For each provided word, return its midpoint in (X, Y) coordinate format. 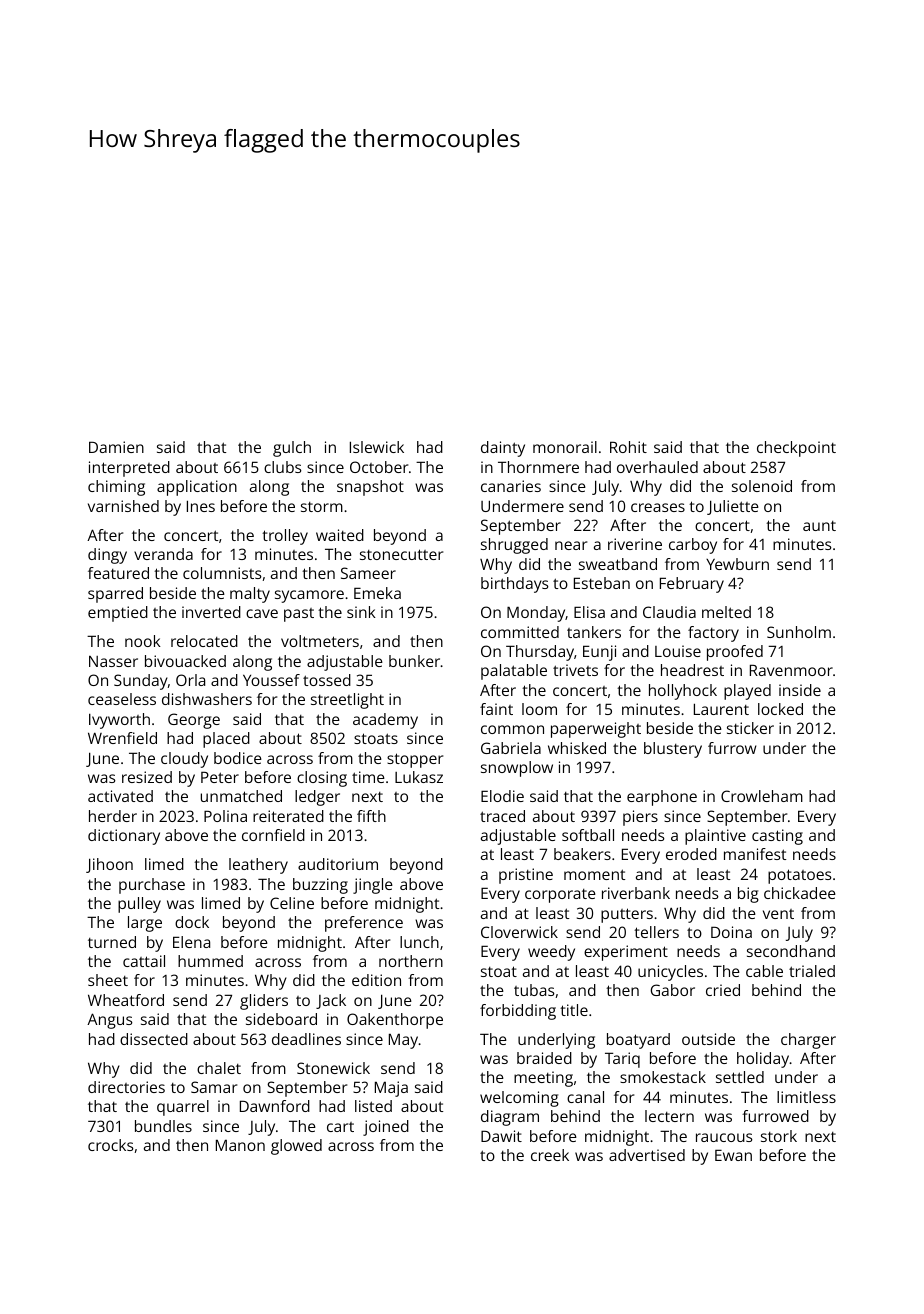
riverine (635, 544)
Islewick (377, 447)
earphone (662, 798)
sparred (115, 595)
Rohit (628, 447)
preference (364, 924)
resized (147, 777)
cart (340, 1127)
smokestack (663, 1077)
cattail (144, 961)
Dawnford (275, 1106)
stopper (415, 760)
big (748, 895)
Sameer (368, 573)
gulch (292, 449)
